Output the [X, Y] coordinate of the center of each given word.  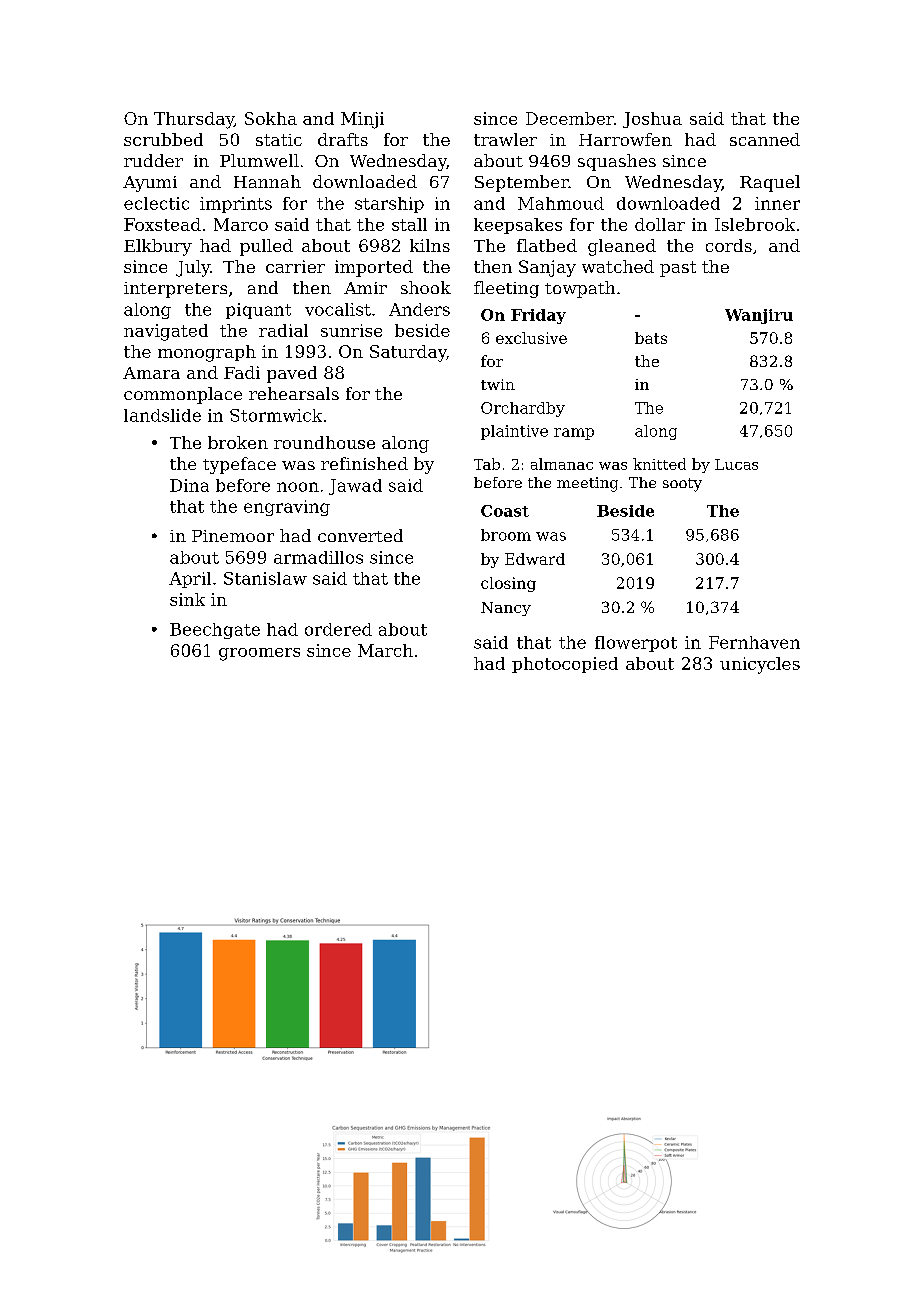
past [678, 269]
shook [426, 287]
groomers [259, 654]
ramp [574, 434]
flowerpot [636, 644]
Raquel [770, 183]
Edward [535, 559]
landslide [162, 415]
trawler [505, 139]
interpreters [175, 290]
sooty [682, 485]
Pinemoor [233, 536]
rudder [153, 160]
